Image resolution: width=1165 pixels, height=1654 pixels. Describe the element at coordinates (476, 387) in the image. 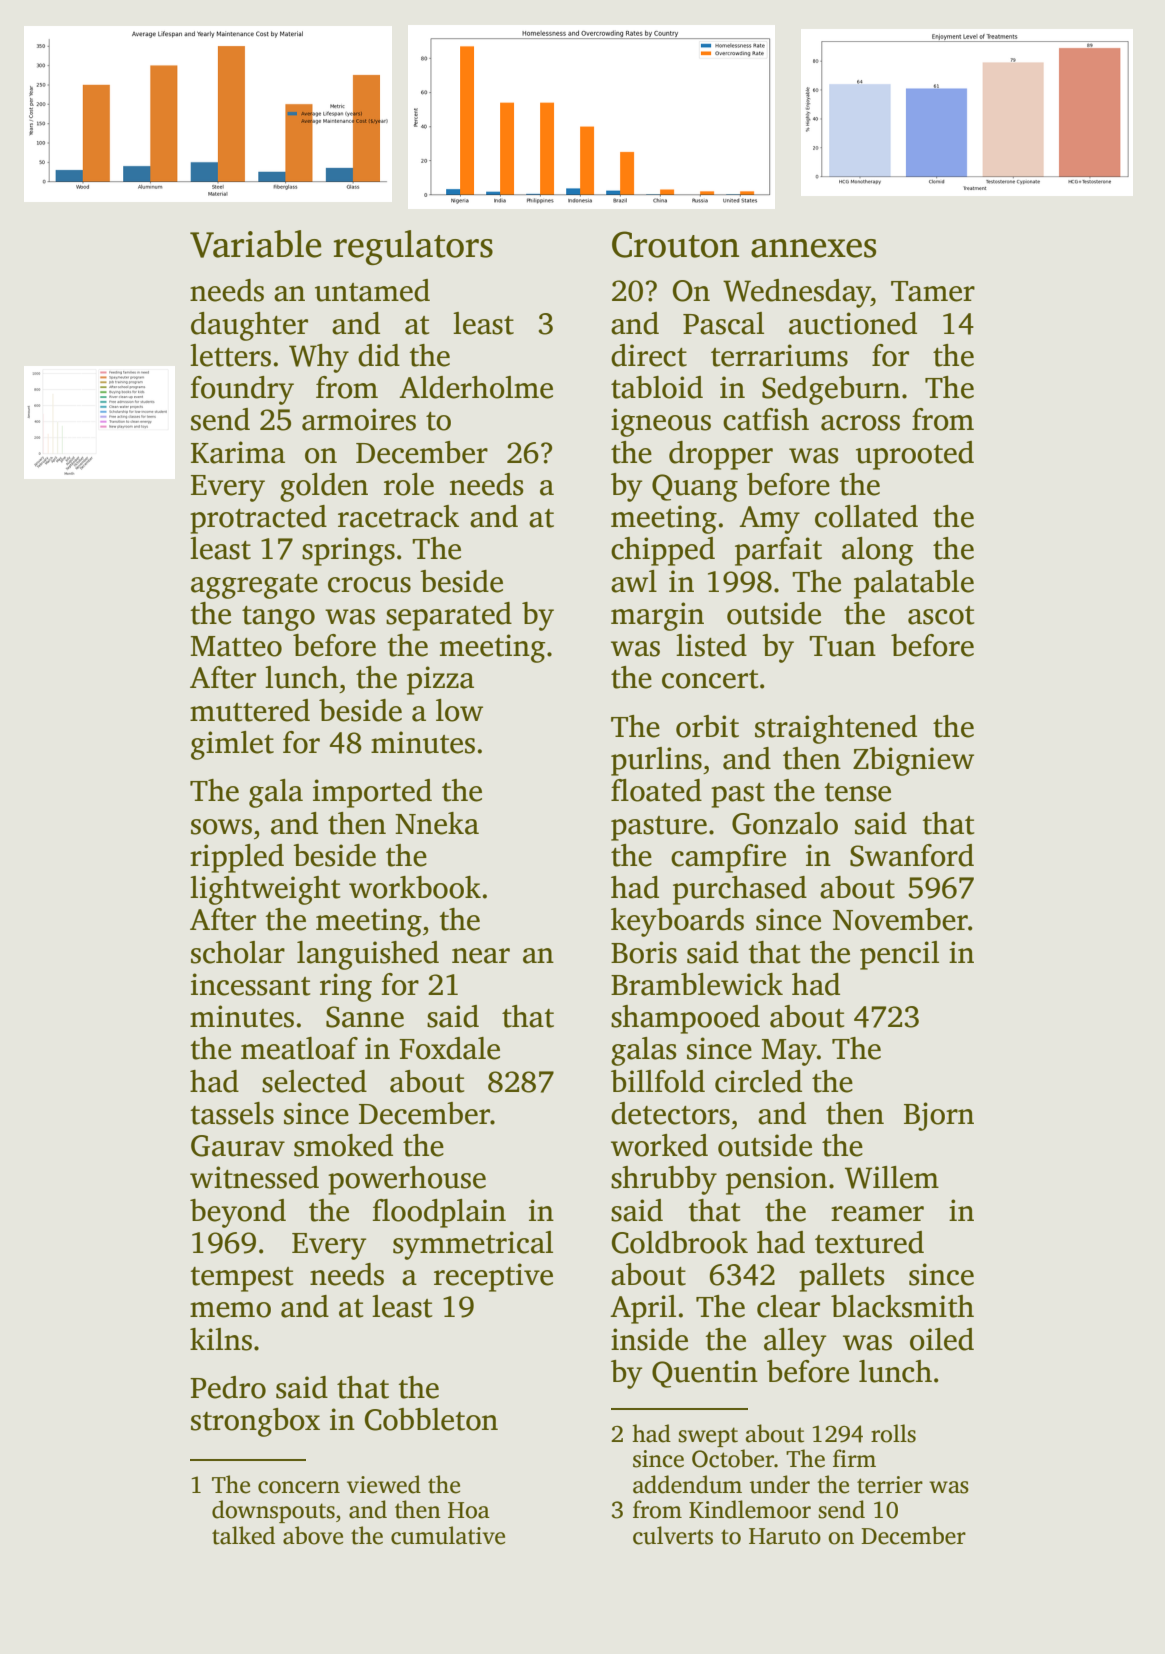

I see `Alderholme` at that location.
